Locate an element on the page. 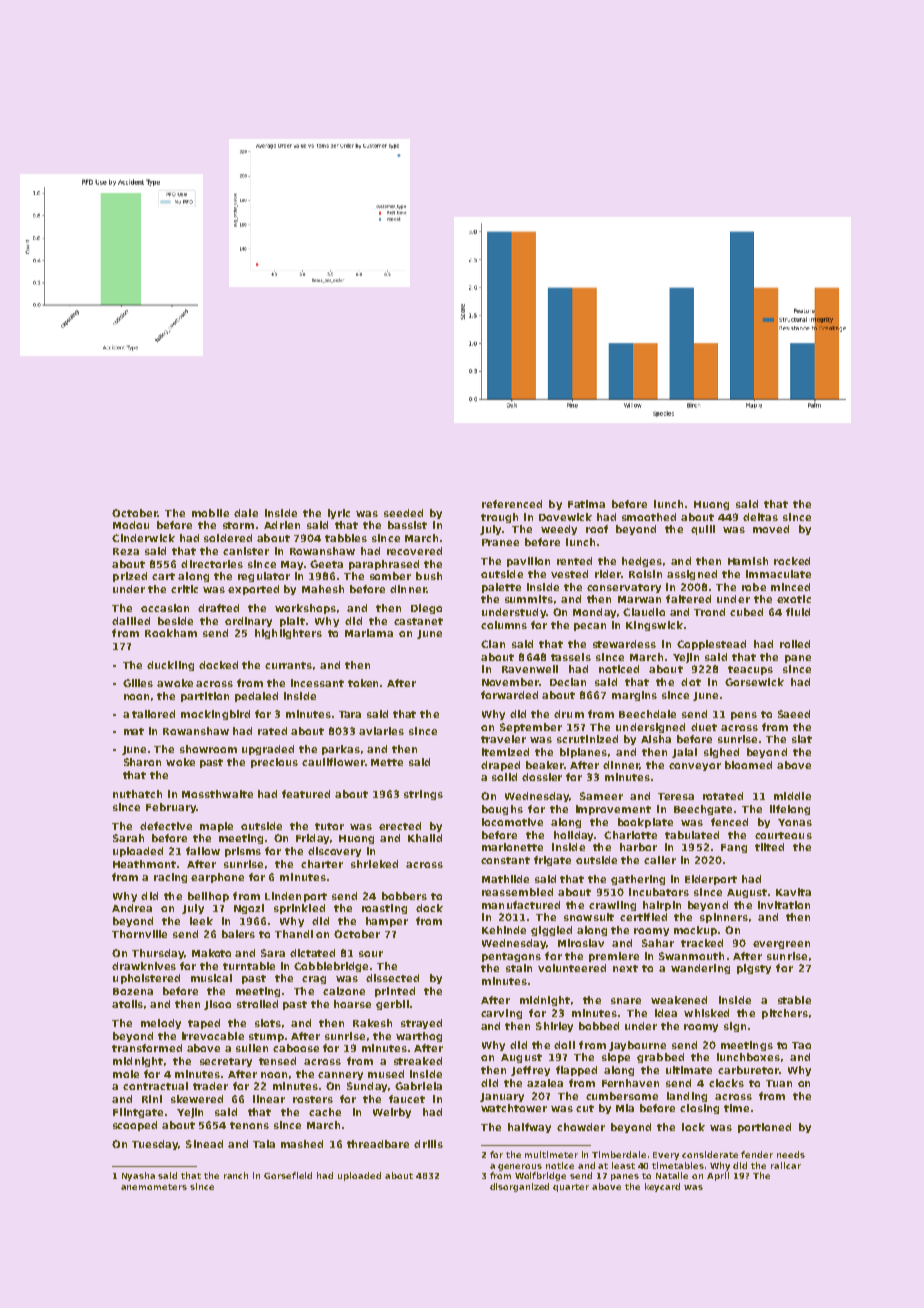 This page has height=1308, width=924. Fatima is located at coordinates (586, 504).
